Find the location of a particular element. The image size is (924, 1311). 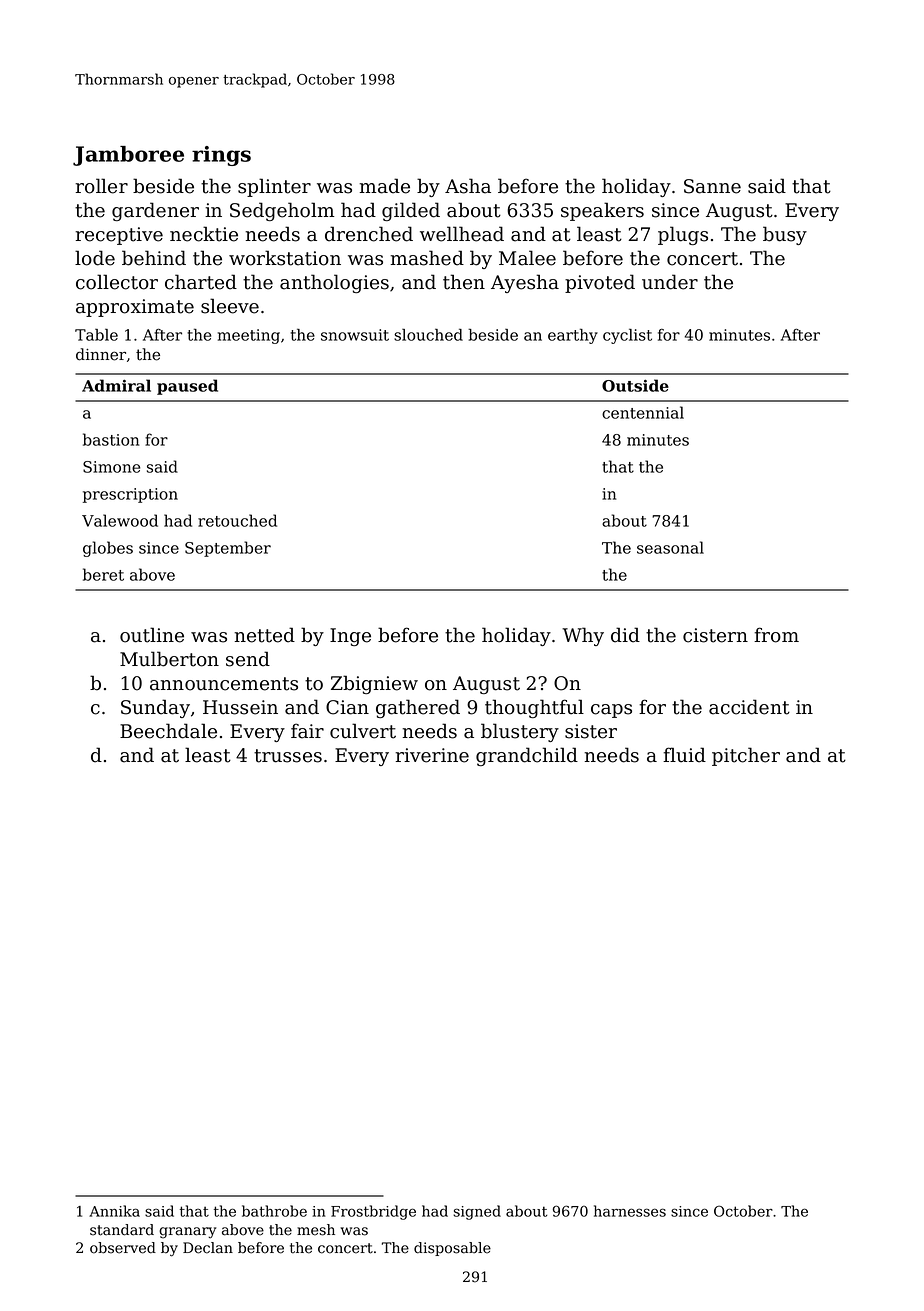

Beechdale is located at coordinates (168, 731).
